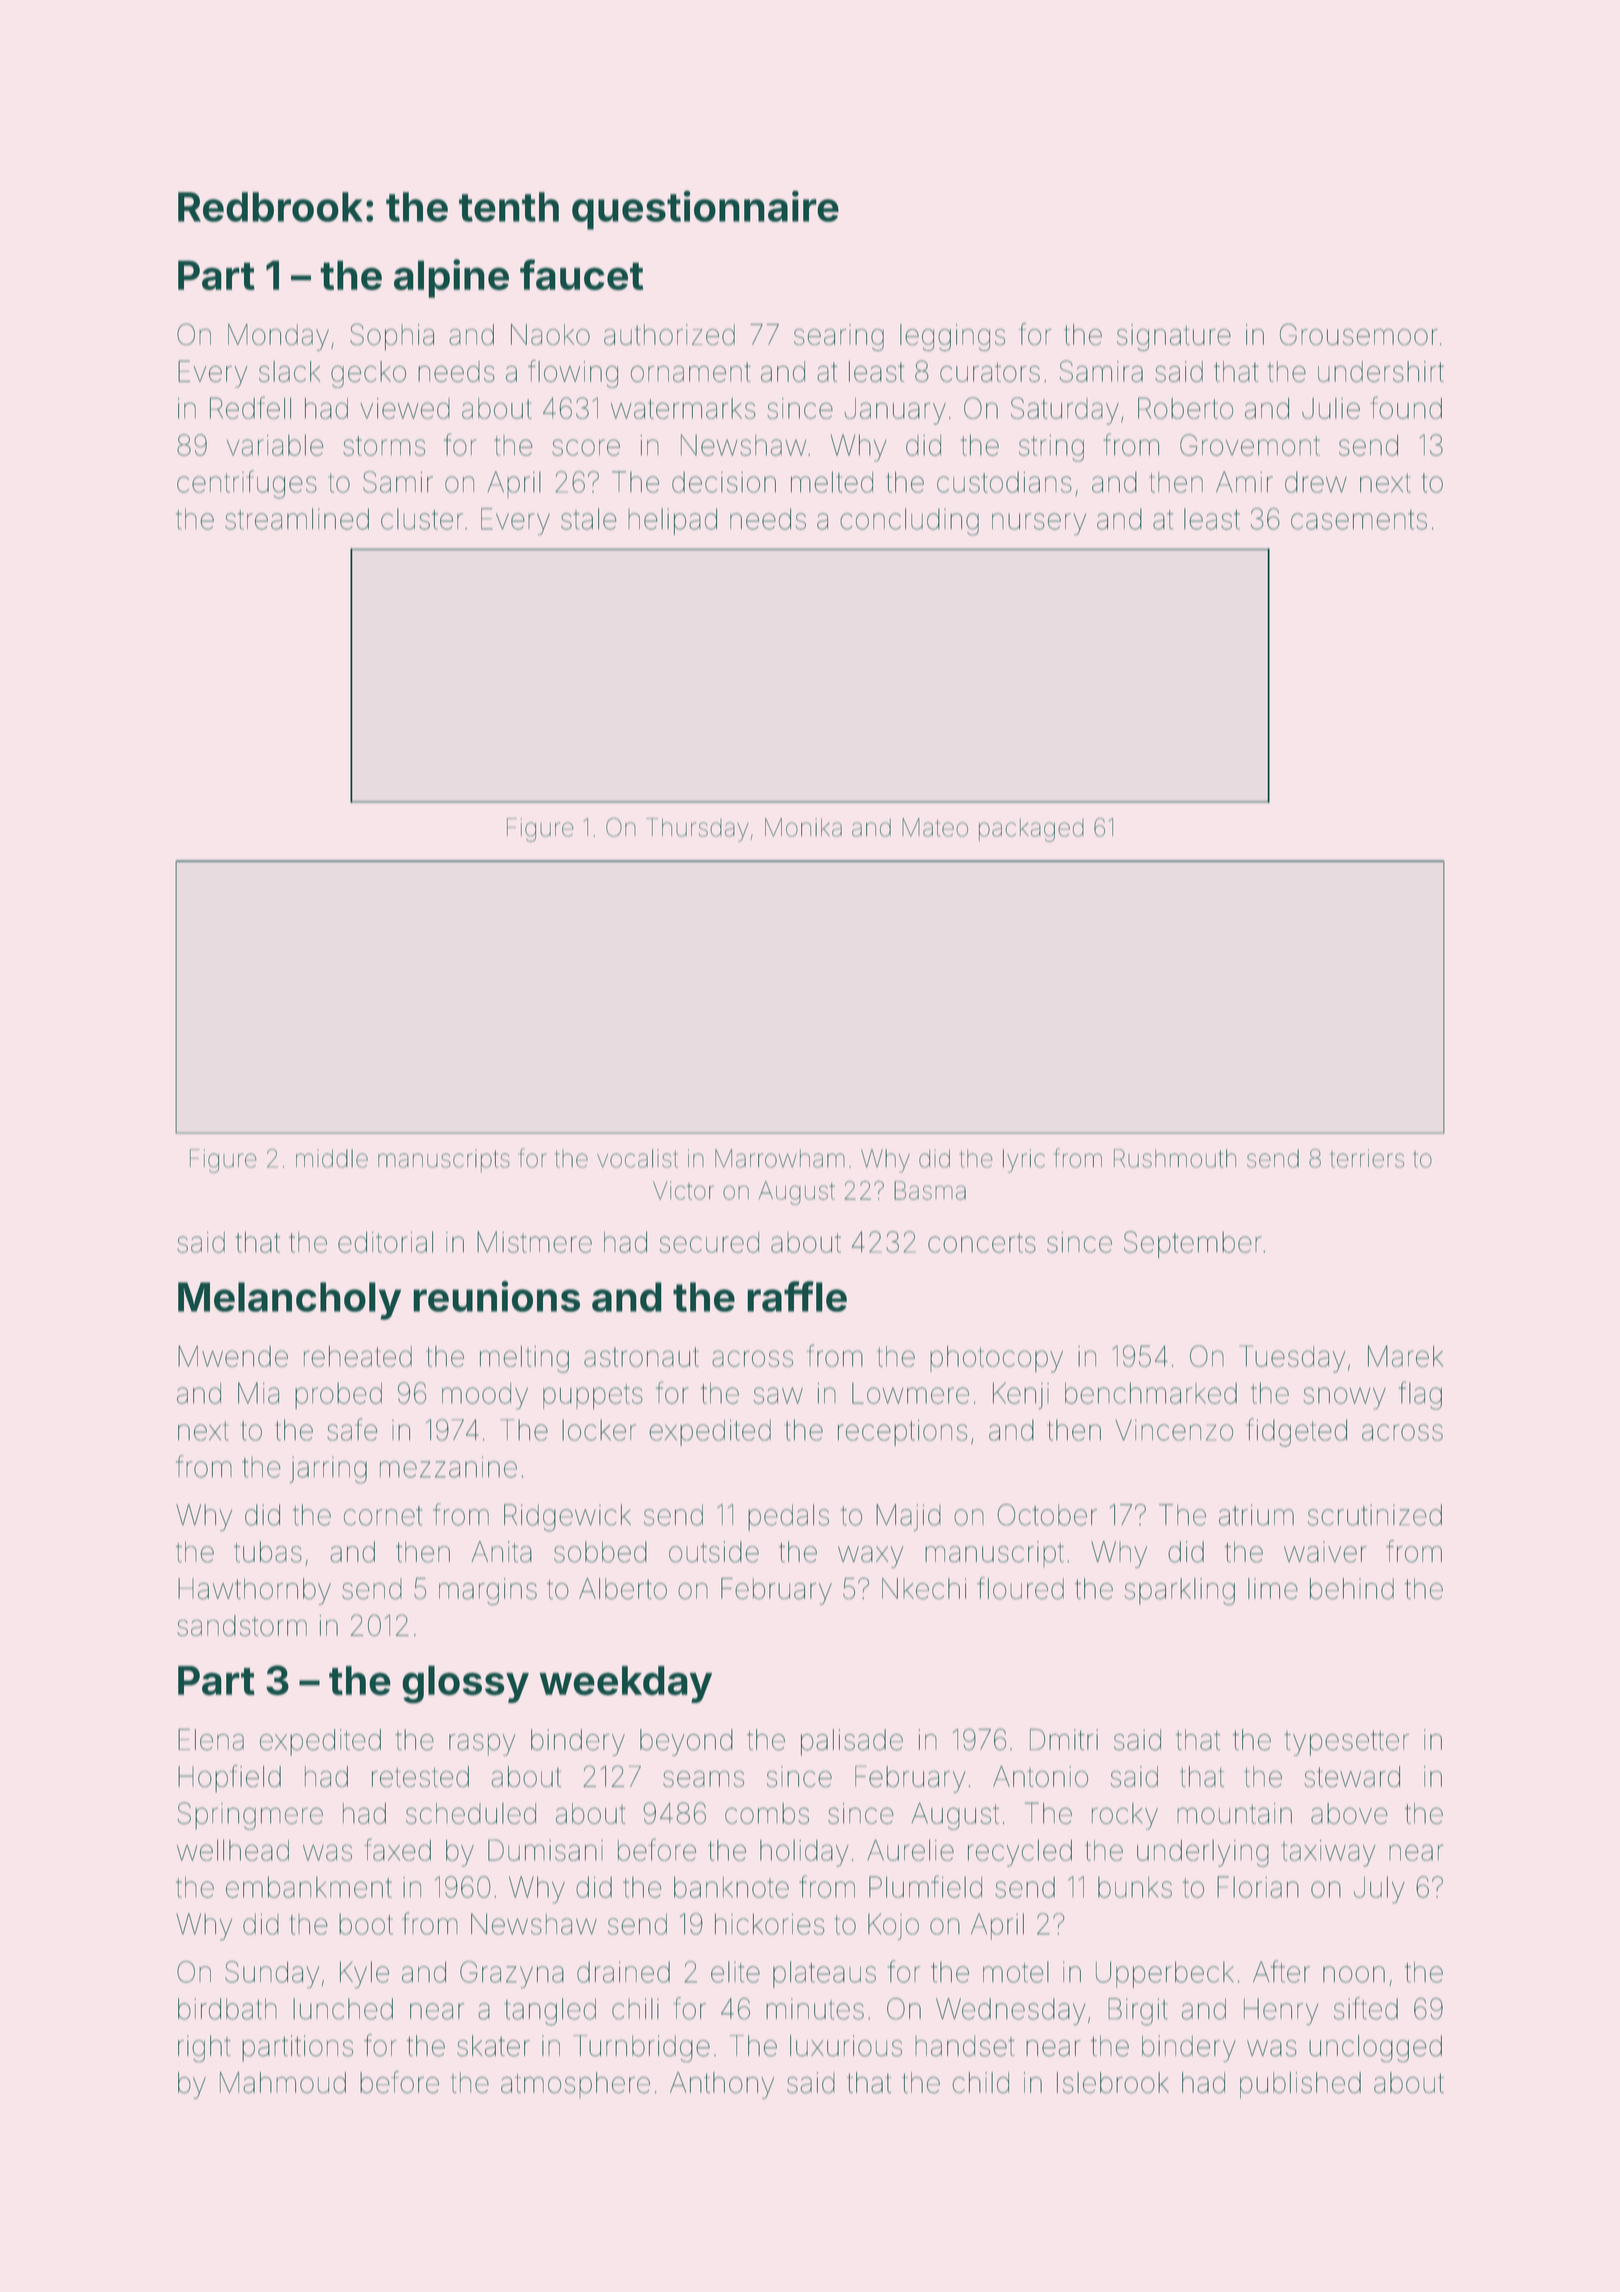  What do you see at coordinates (1359, 334) in the screenshot?
I see `Grousemoor` at bounding box center [1359, 334].
